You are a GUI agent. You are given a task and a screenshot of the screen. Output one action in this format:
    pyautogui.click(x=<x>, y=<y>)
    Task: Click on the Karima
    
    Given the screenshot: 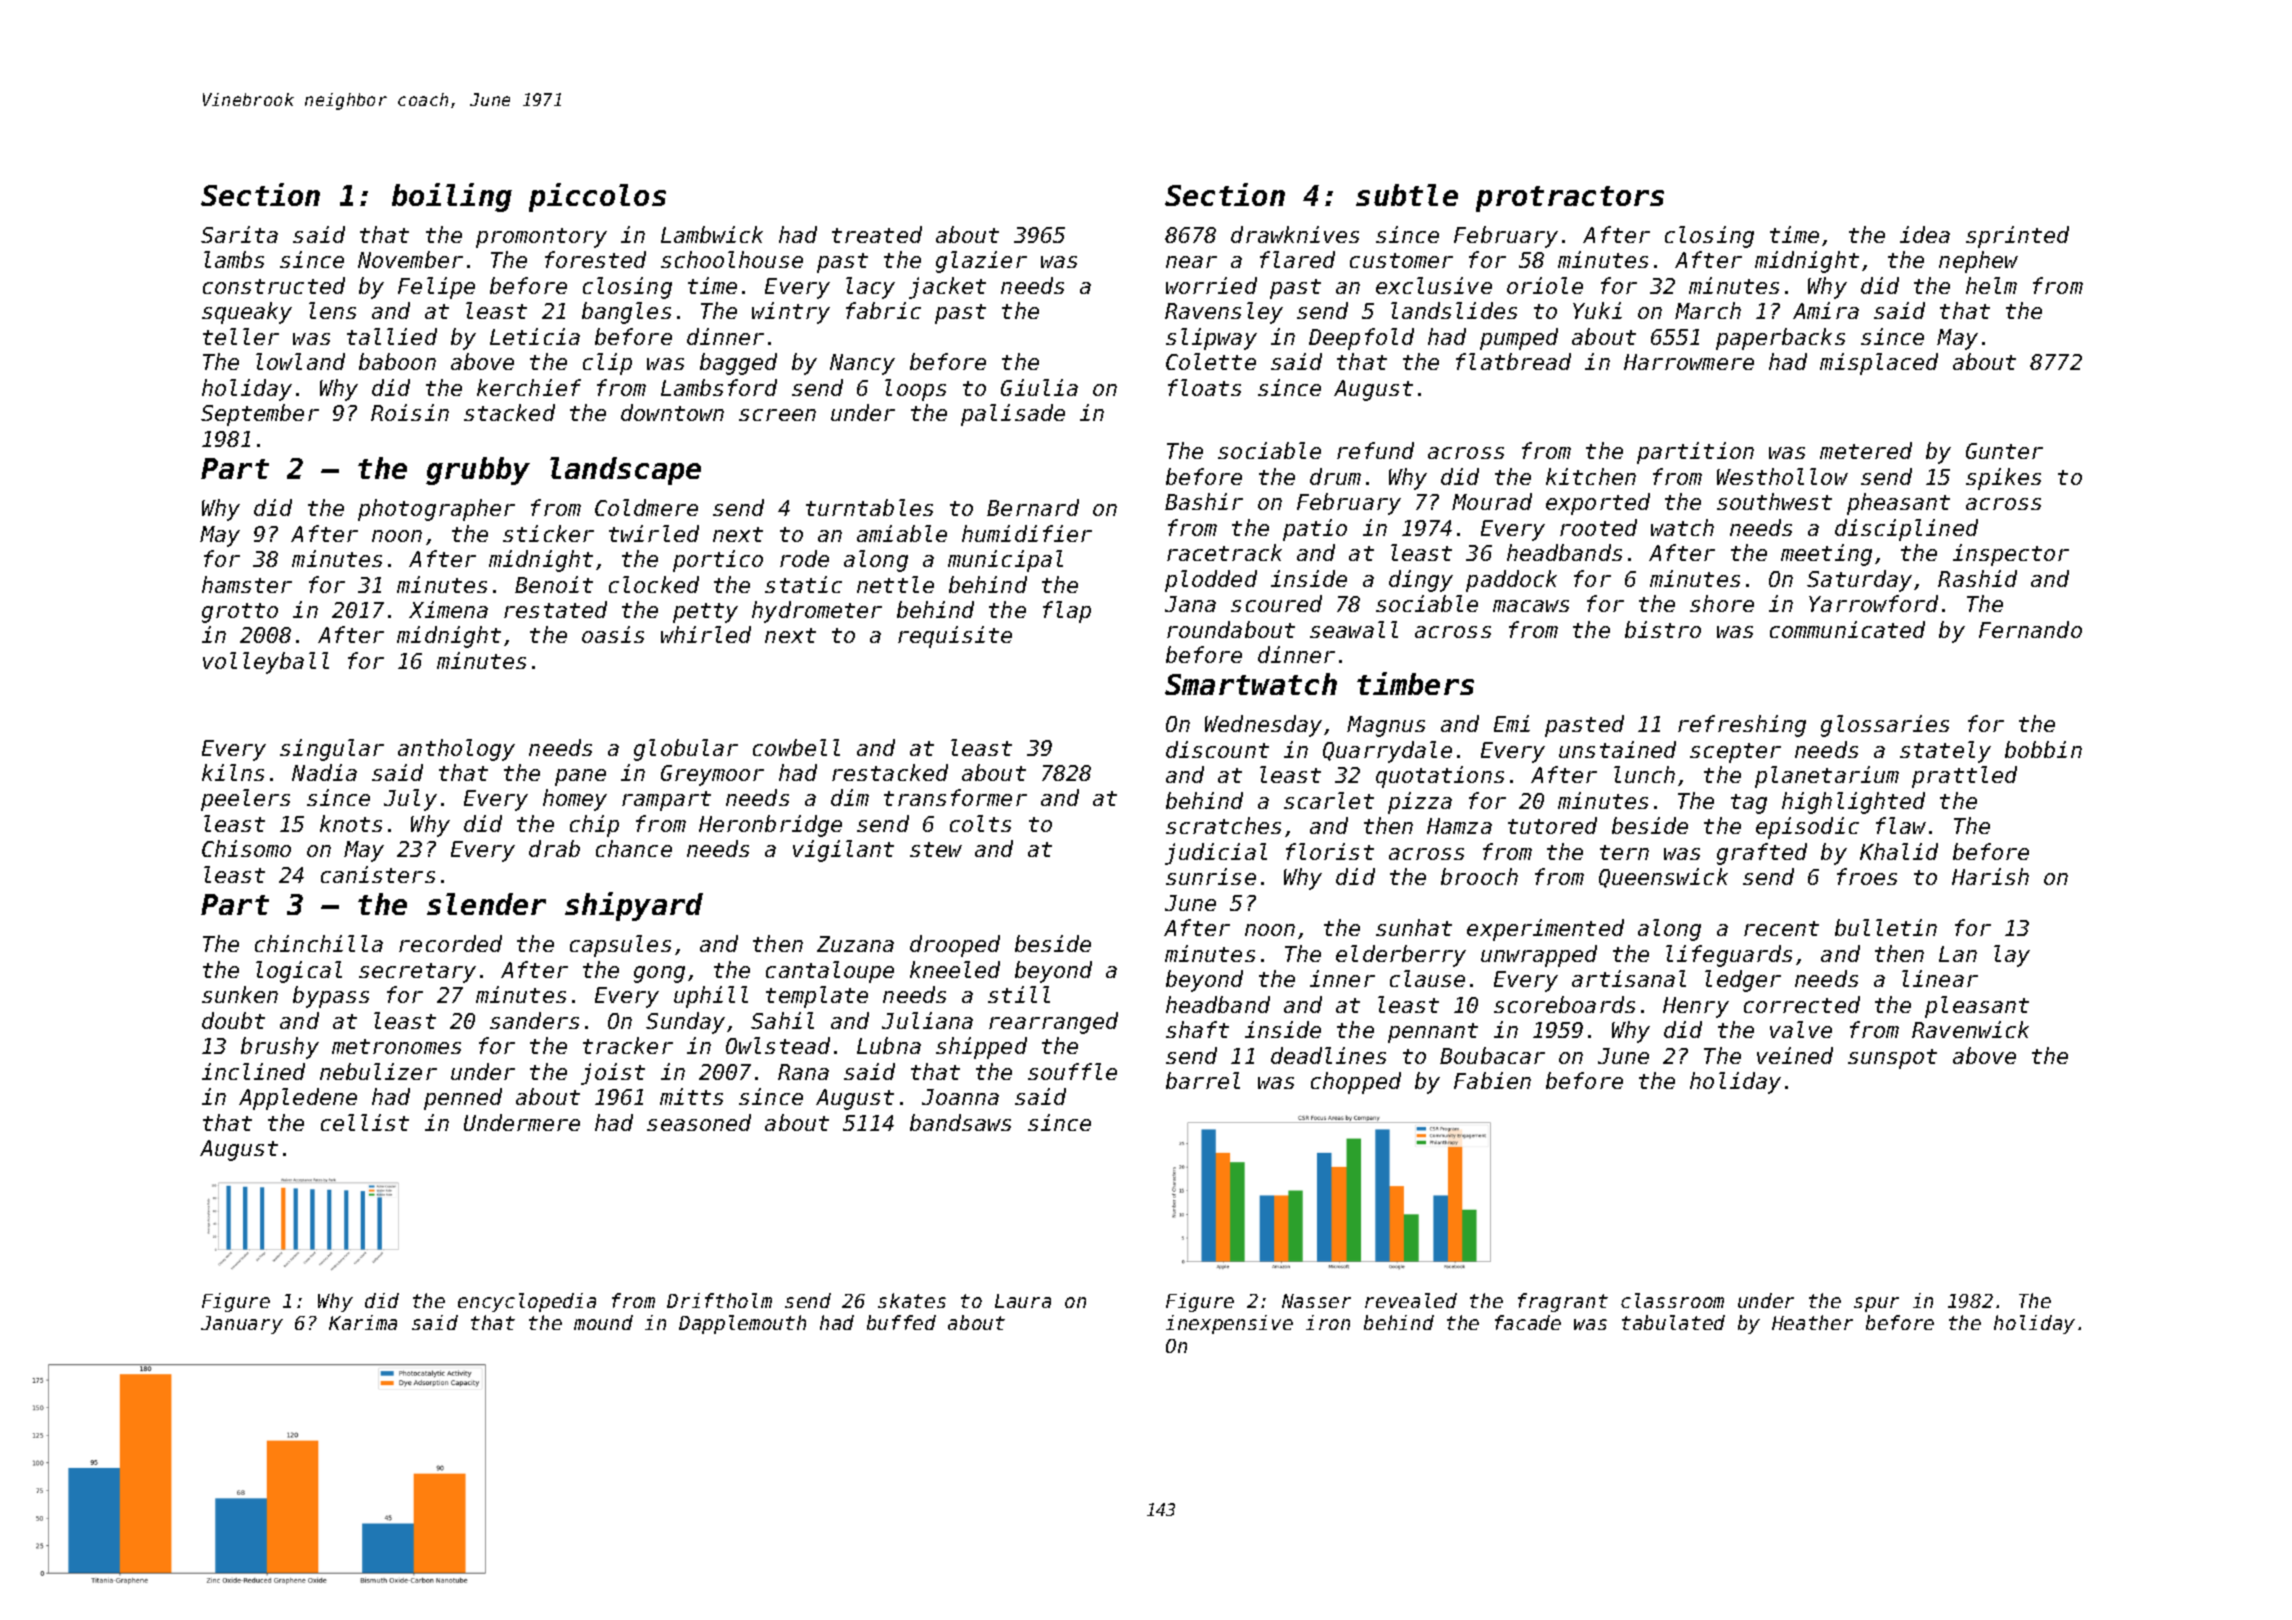 What is the action you would take?
    pyautogui.click(x=363, y=1322)
